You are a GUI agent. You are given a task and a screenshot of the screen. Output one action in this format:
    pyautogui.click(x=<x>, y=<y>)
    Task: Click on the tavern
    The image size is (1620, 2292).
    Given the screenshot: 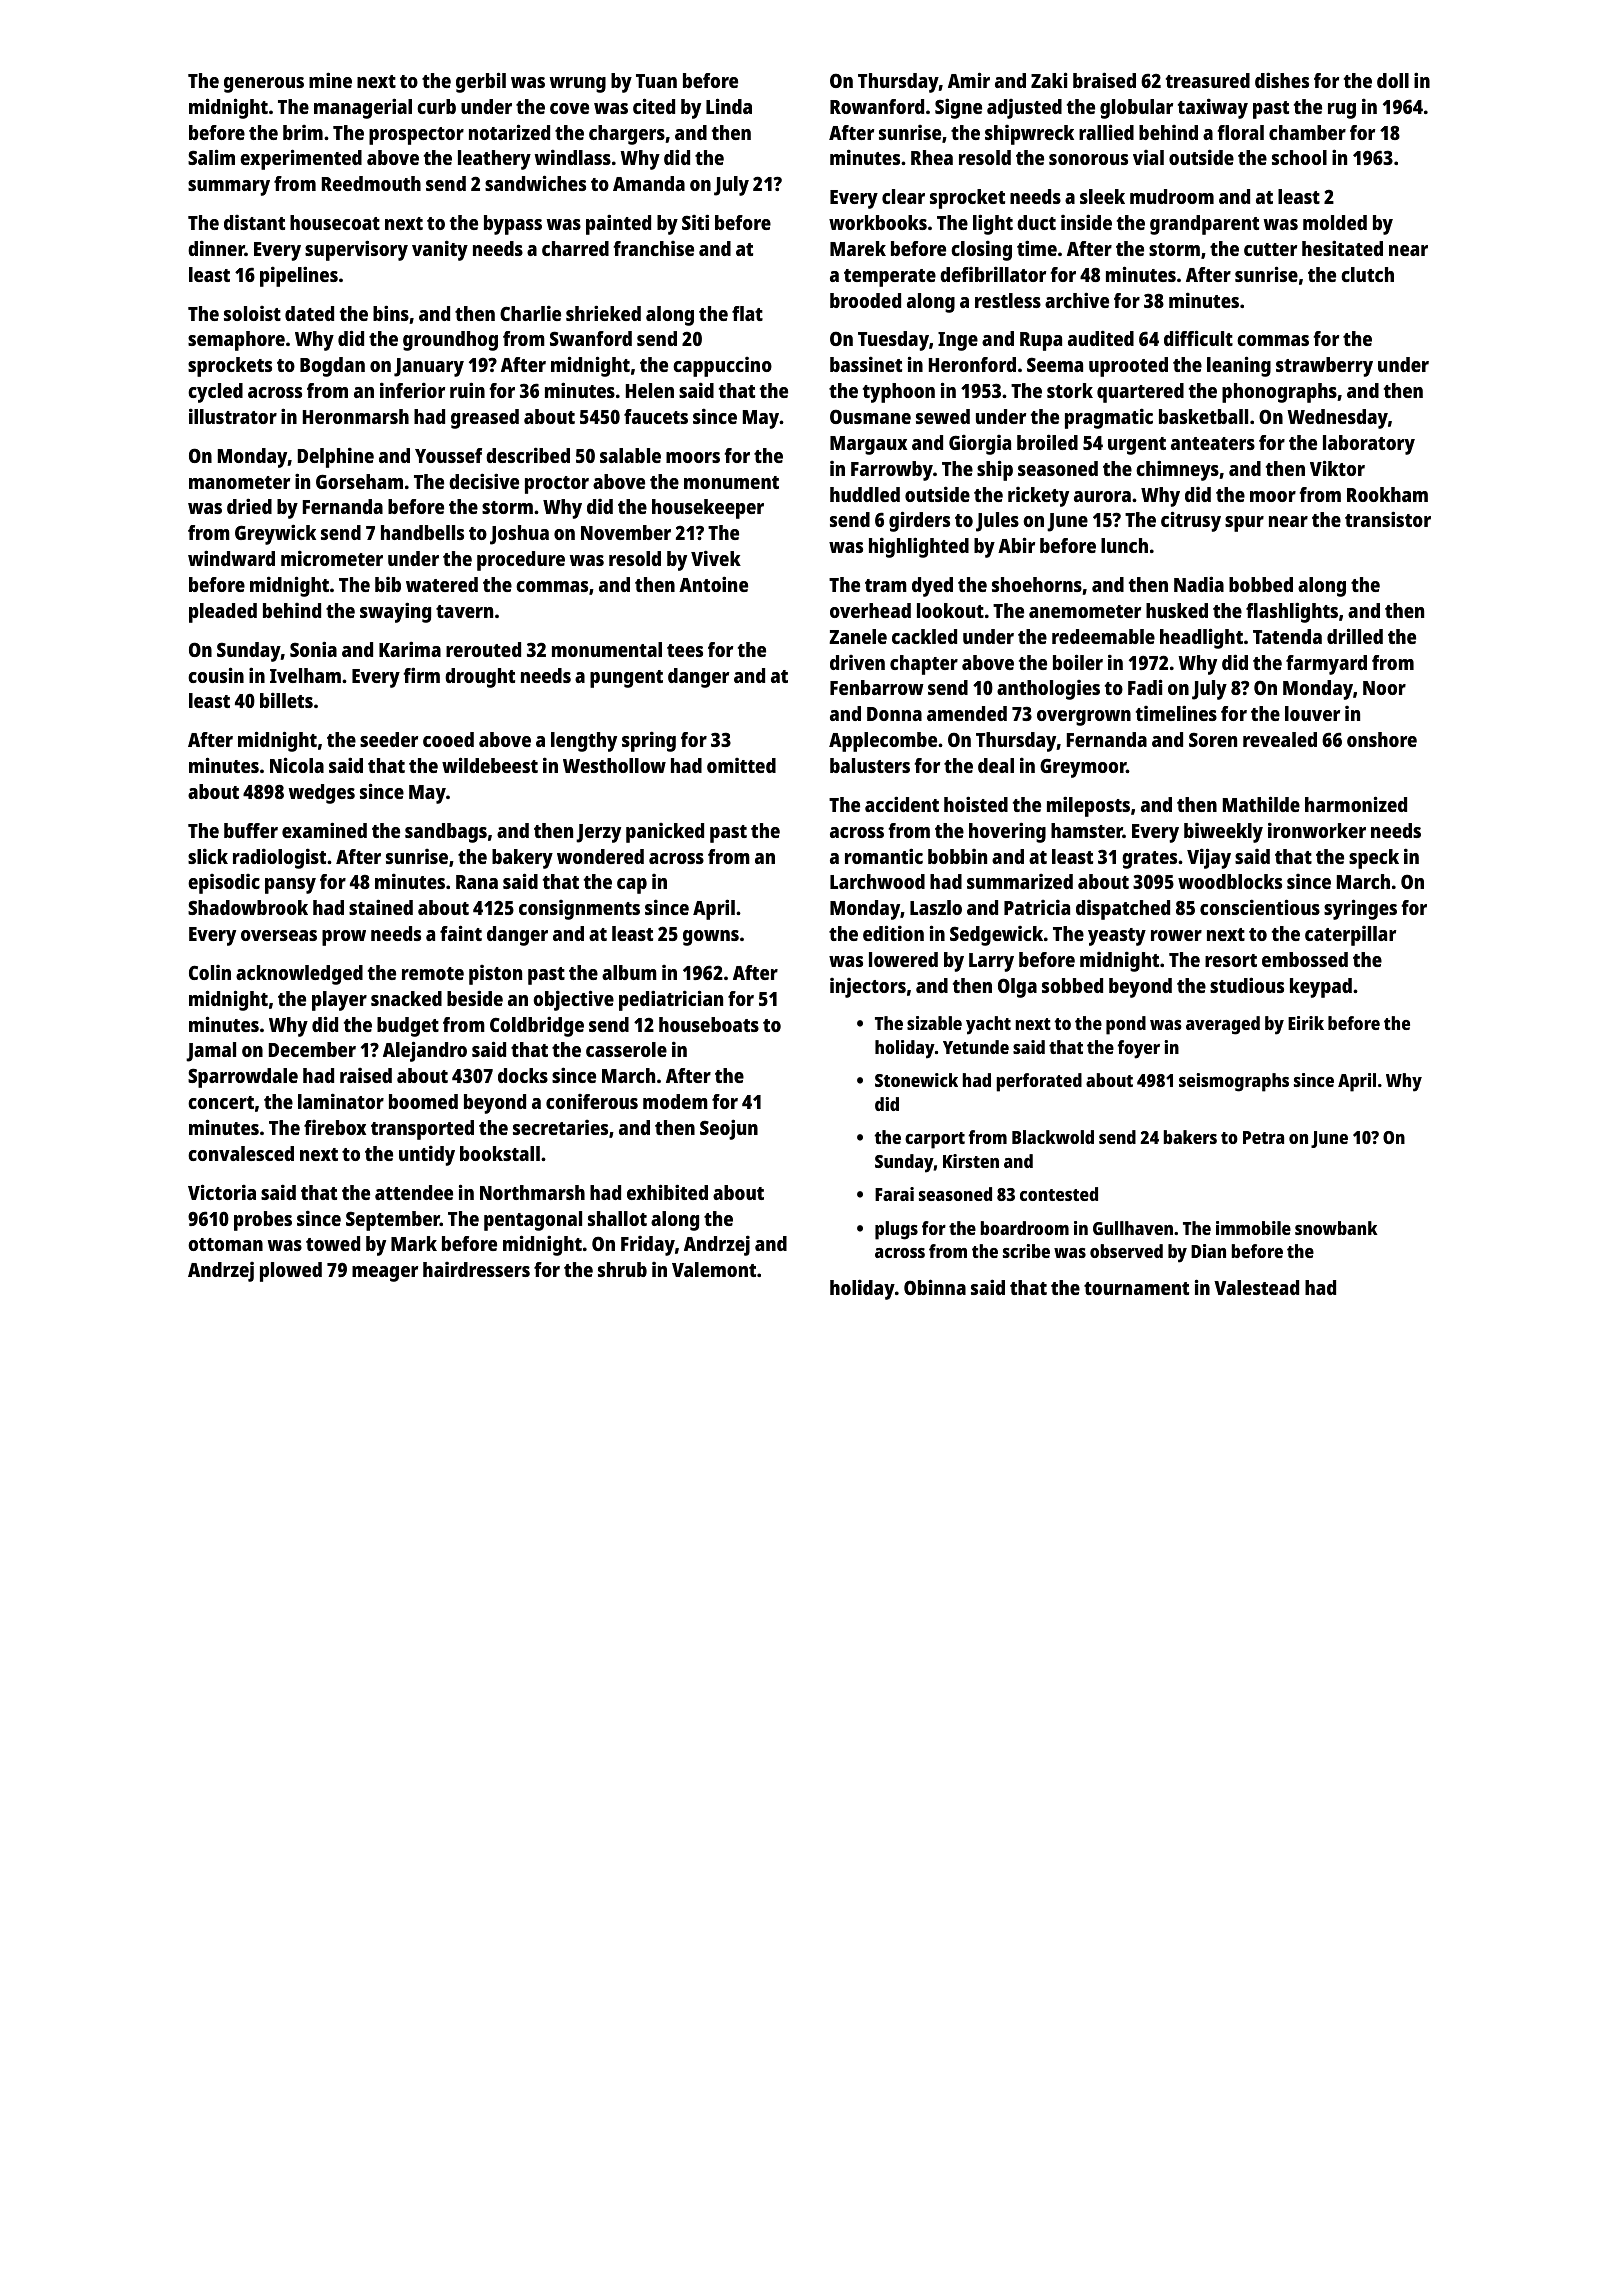 What is the action you would take?
    pyautogui.click(x=464, y=611)
